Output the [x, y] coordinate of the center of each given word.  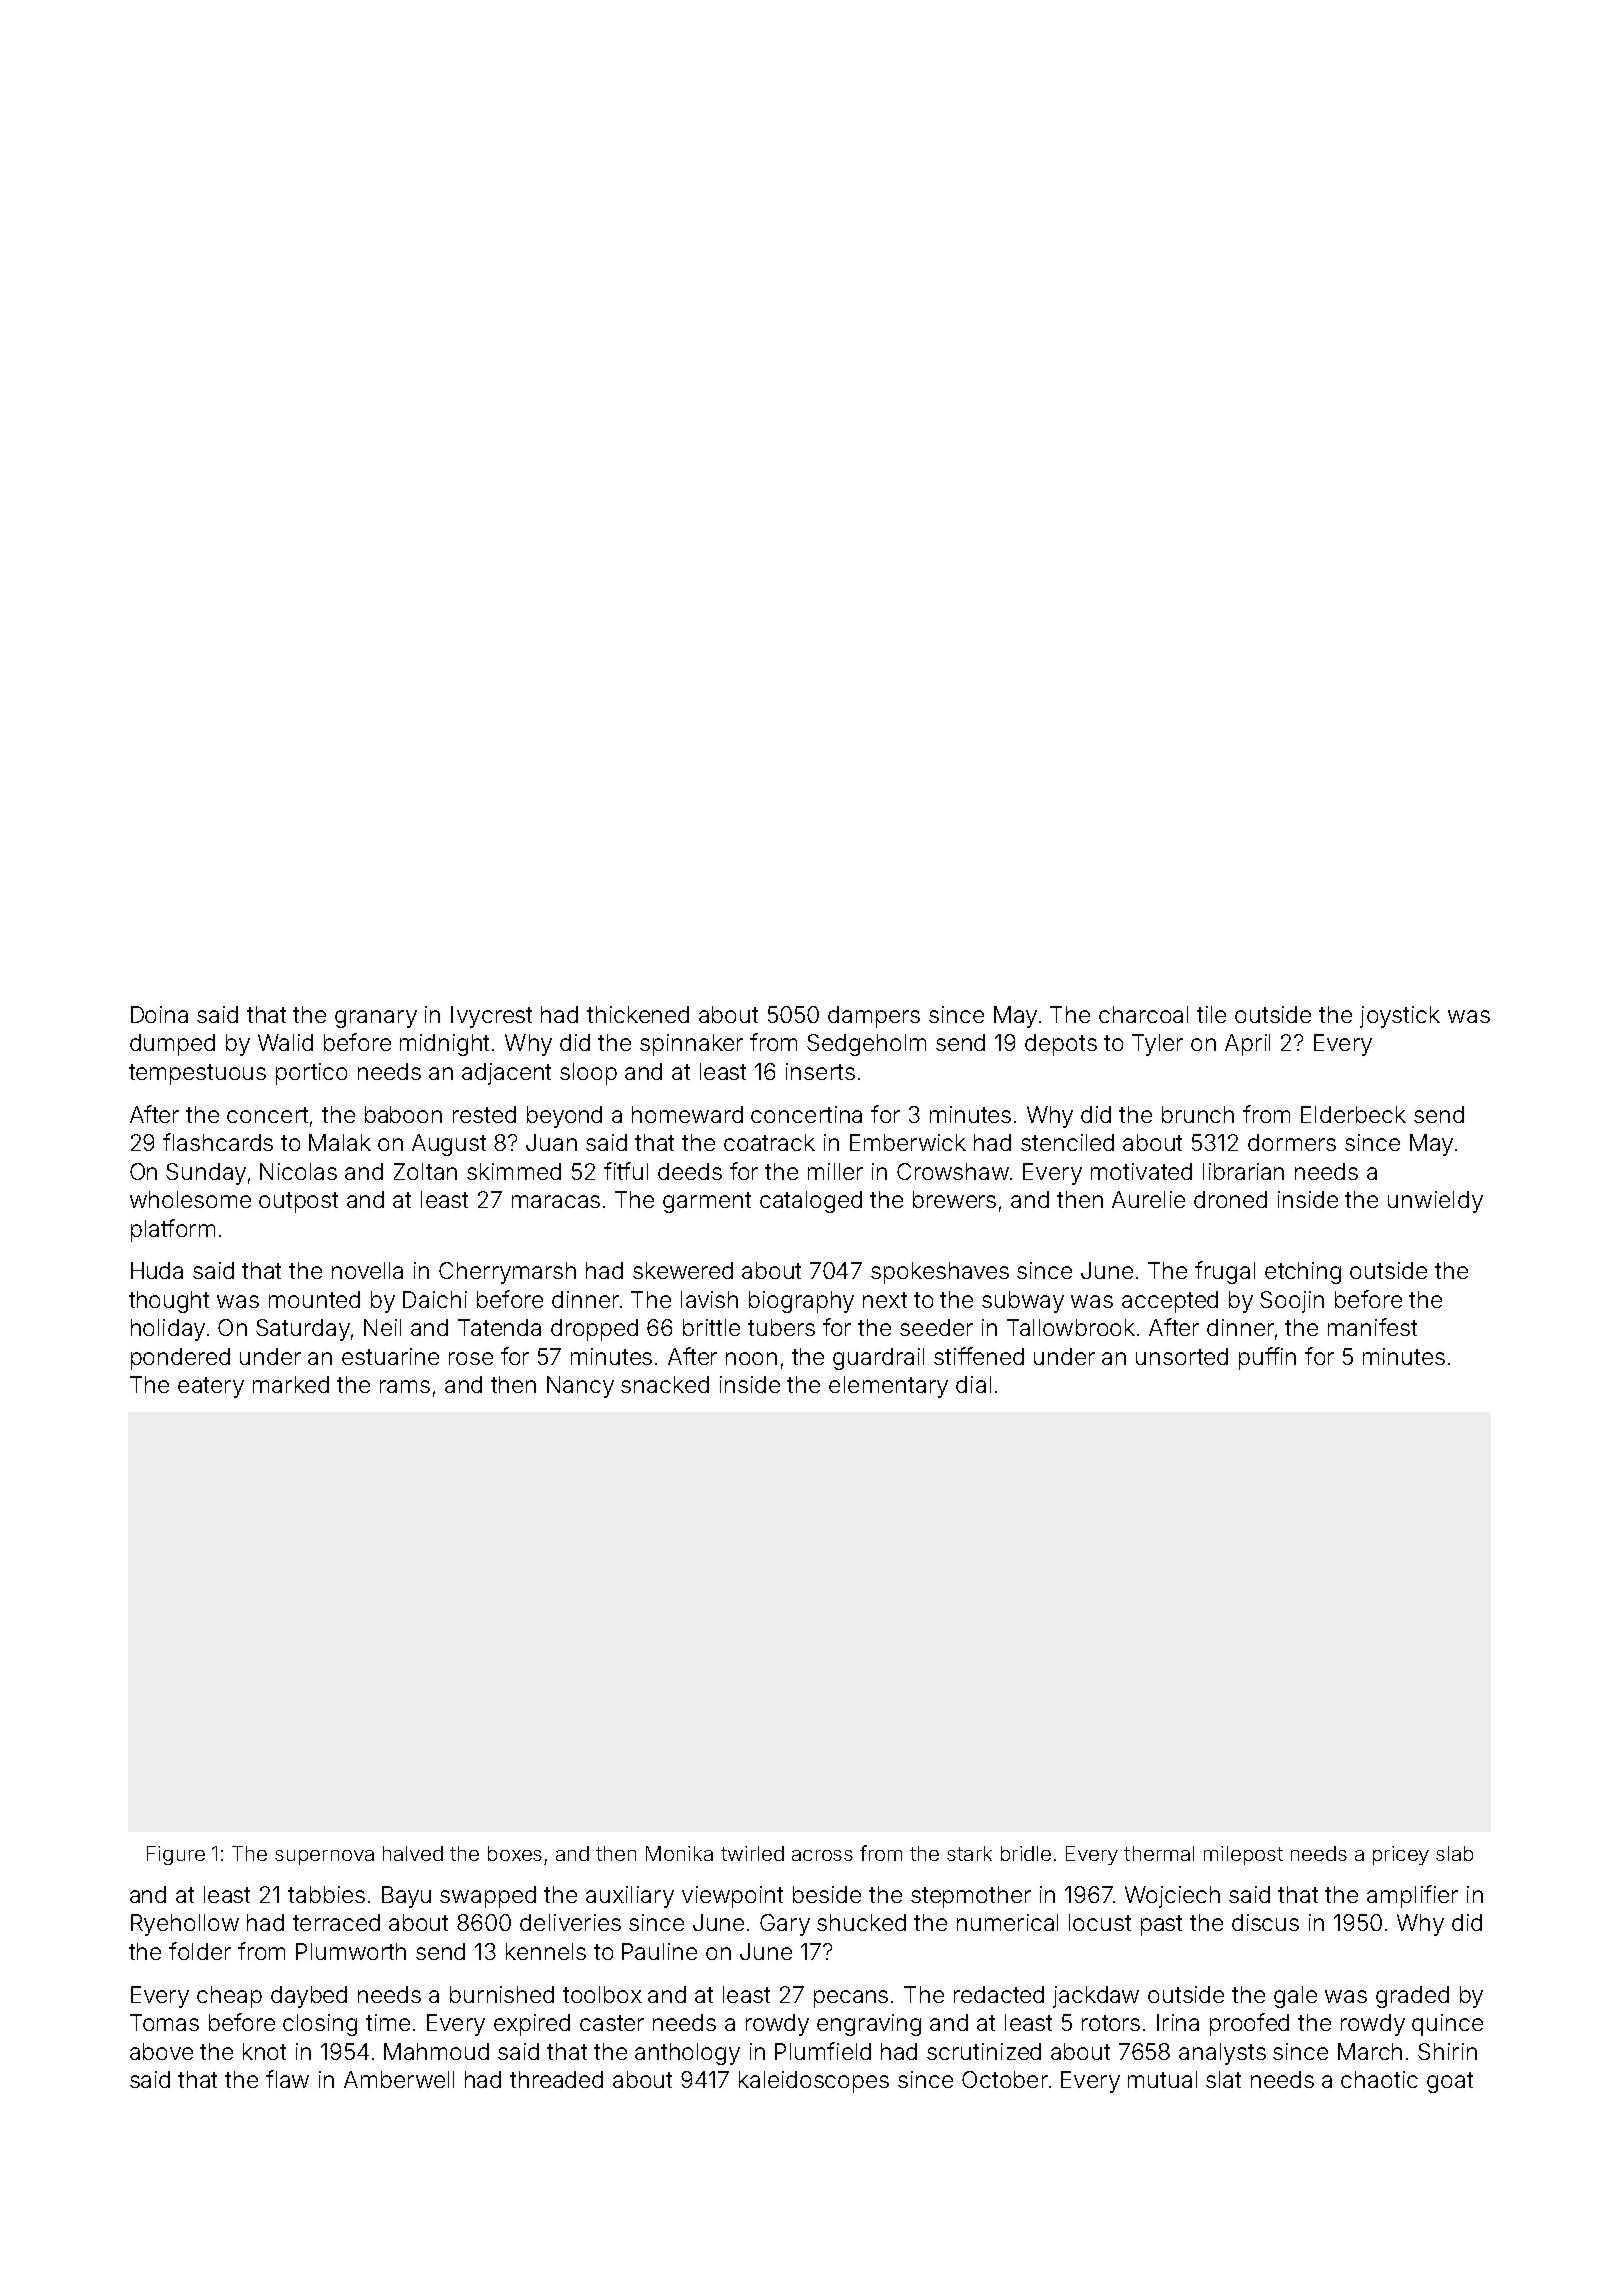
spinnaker [691, 1045]
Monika [679, 1853]
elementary [888, 1387]
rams [405, 1386]
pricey [1401, 1855]
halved [413, 1853]
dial [973, 1384]
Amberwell [399, 2079]
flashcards [218, 1142]
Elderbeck [1353, 1114]
